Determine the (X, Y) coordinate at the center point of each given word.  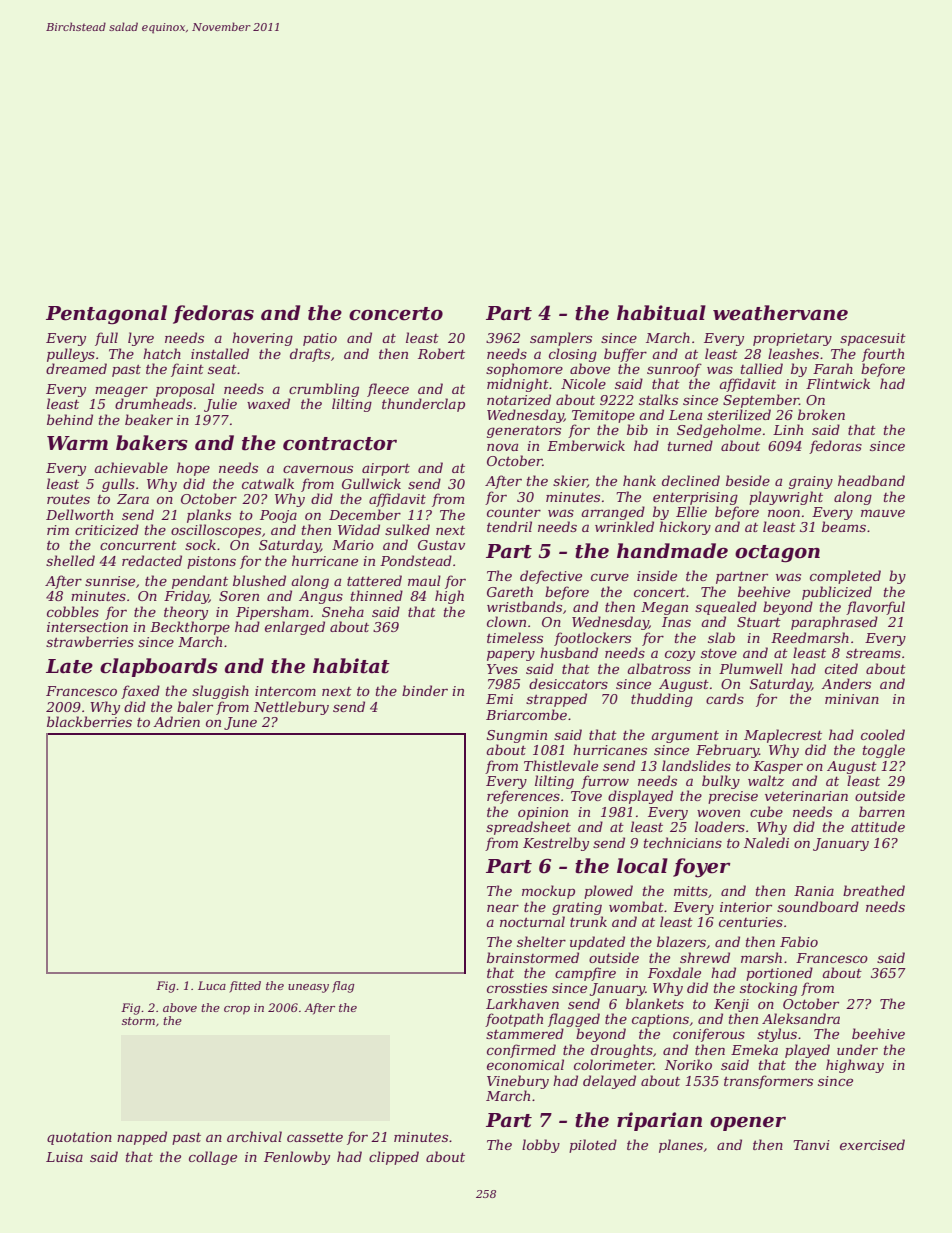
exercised (872, 1144)
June (240, 723)
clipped (394, 1158)
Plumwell (751, 668)
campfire (585, 974)
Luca (212, 985)
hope (193, 469)
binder (425, 690)
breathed (874, 890)
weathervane (780, 313)
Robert (441, 353)
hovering (262, 339)
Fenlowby (297, 1158)
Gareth (510, 591)
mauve (883, 513)
